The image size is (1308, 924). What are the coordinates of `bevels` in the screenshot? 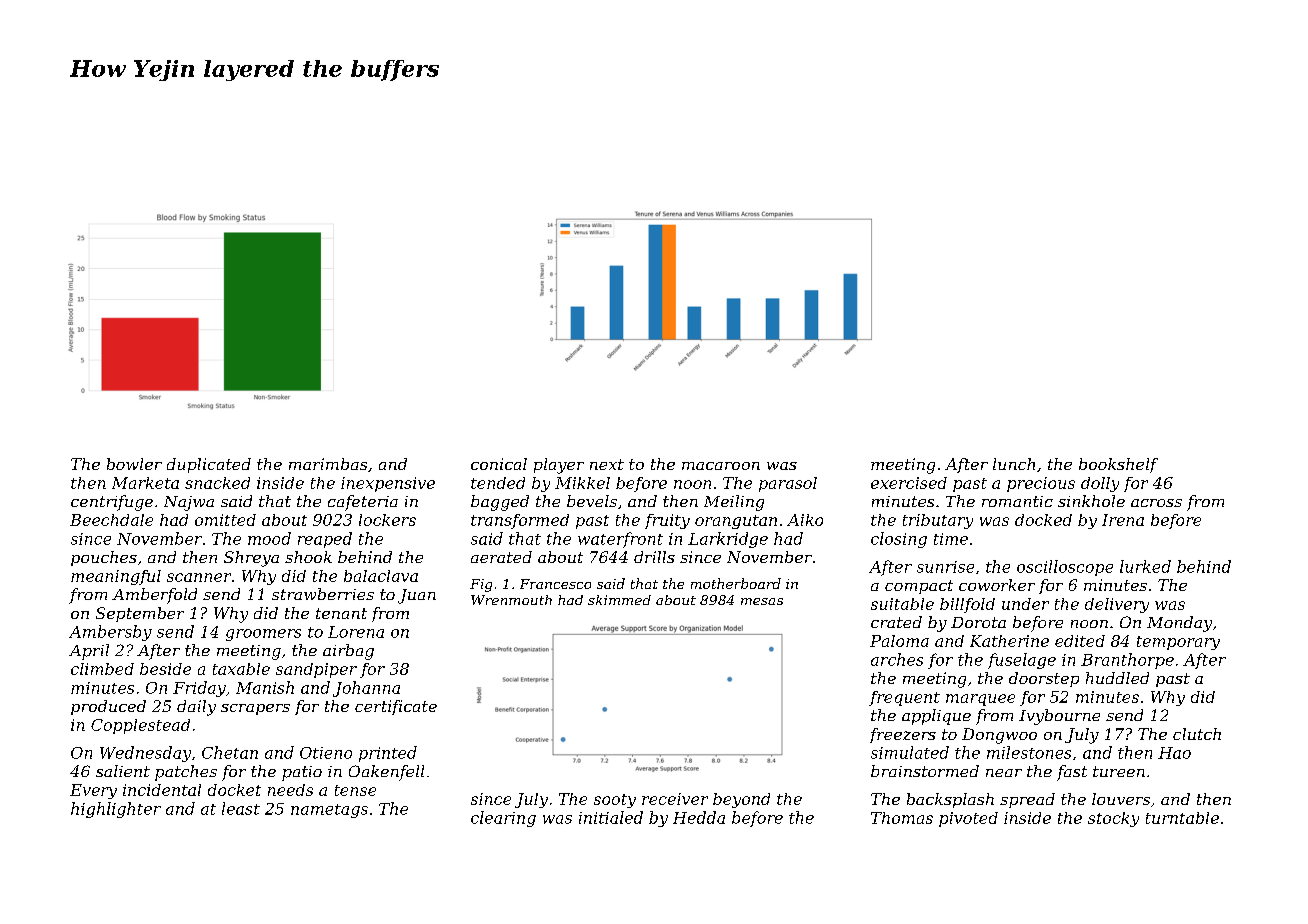 It's located at (592, 501).
